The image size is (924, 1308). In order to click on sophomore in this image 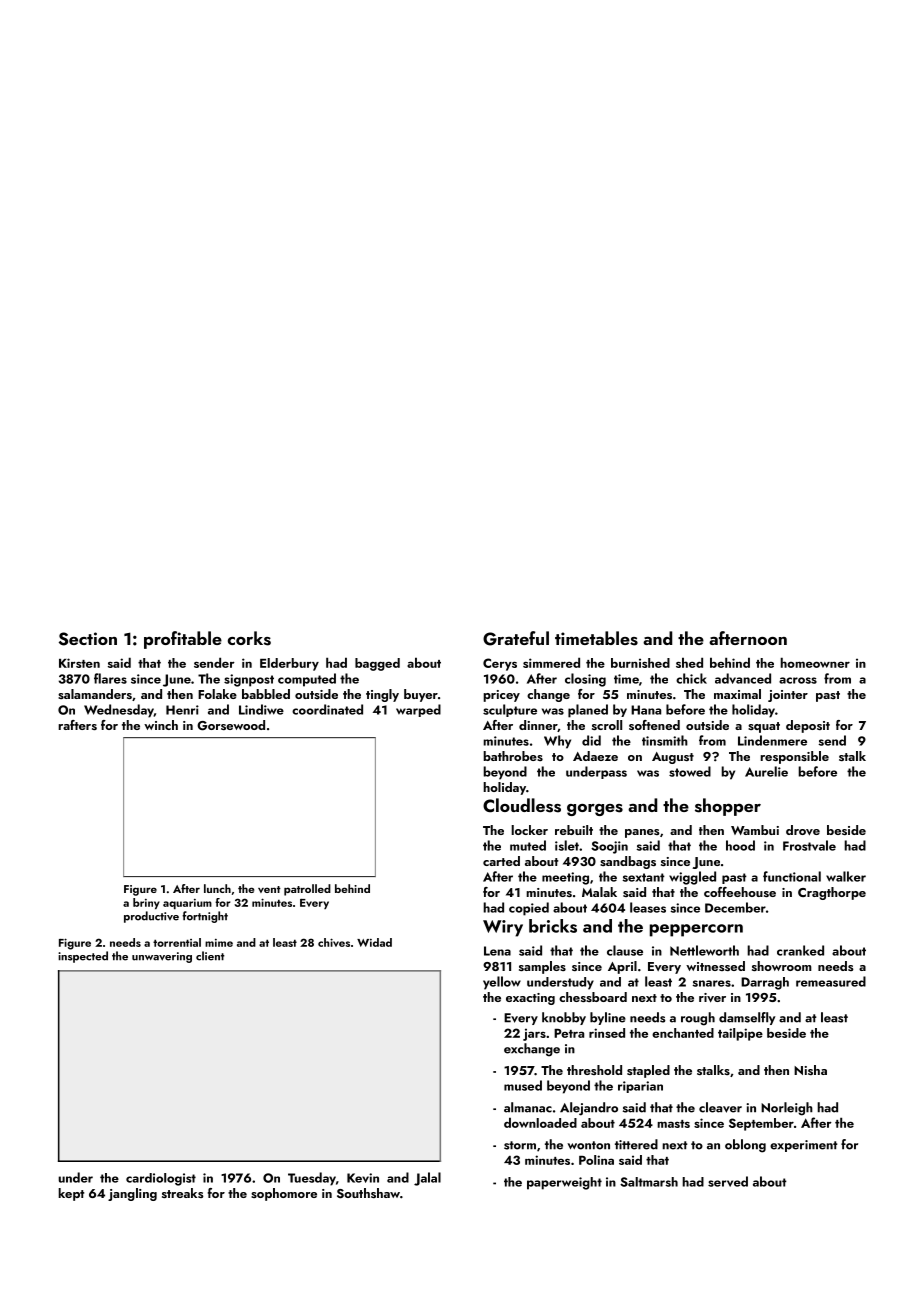, I will do `click(284, 1194)`.
